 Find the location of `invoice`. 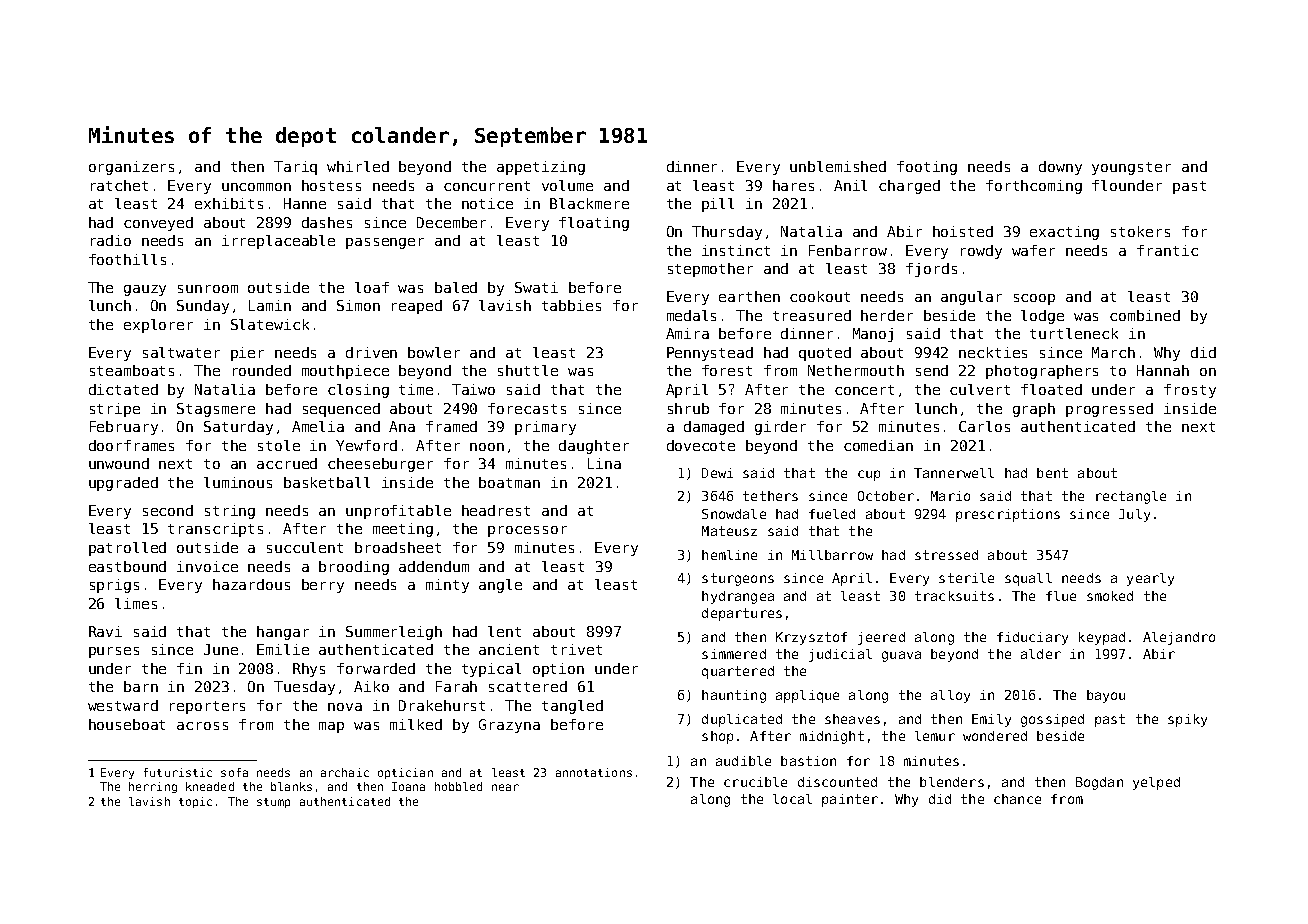

invoice is located at coordinates (207, 566).
